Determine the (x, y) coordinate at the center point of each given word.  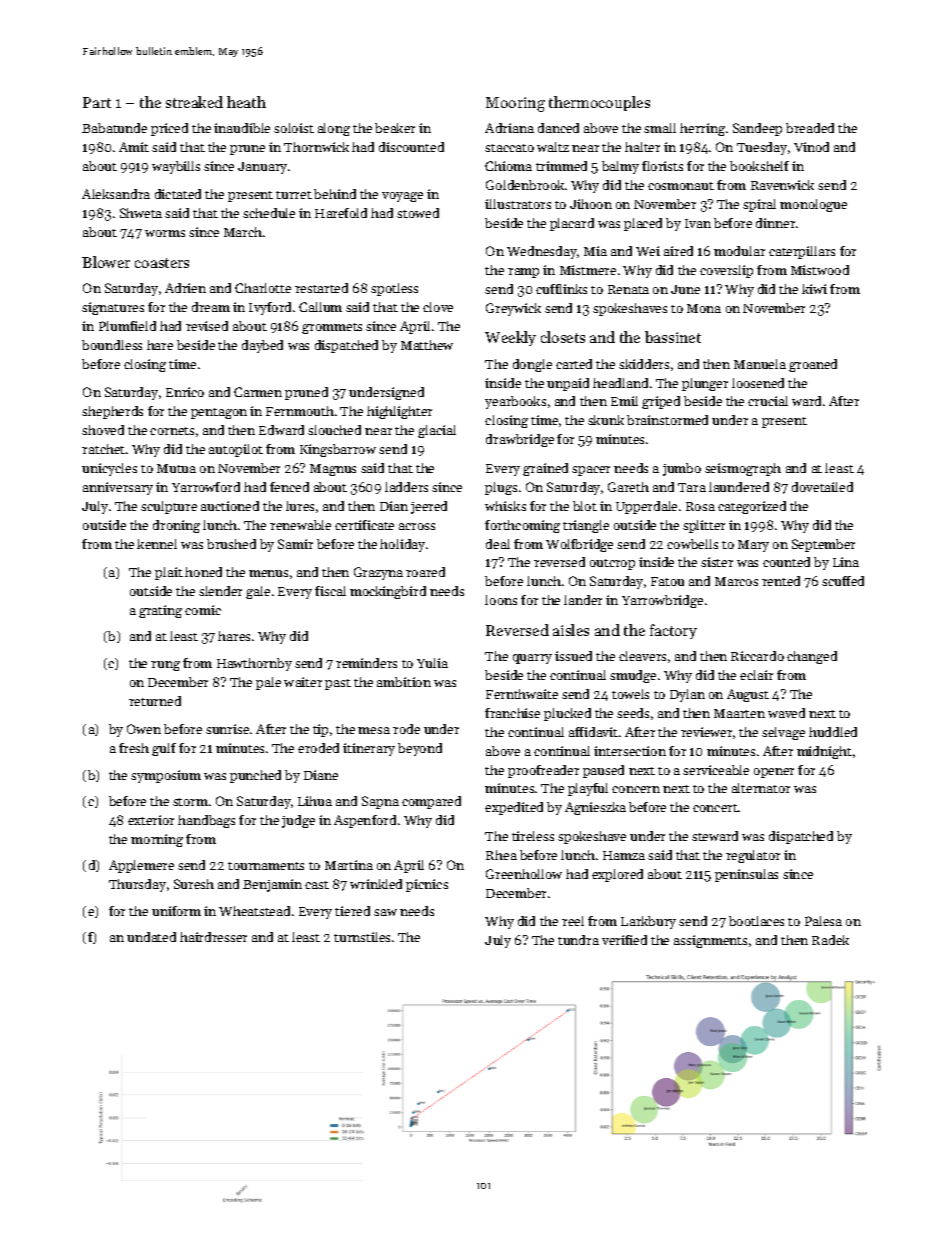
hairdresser (213, 937)
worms (165, 233)
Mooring (515, 104)
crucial (768, 401)
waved (786, 713)
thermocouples (599, 103)
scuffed (843, 581)
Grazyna (378, 573)
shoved (103, 430)
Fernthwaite (522, 694)
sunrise (227, 729)
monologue (813, 205)
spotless (394, 289)
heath (246, 102)
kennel (157, 544)
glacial (437, 431)
